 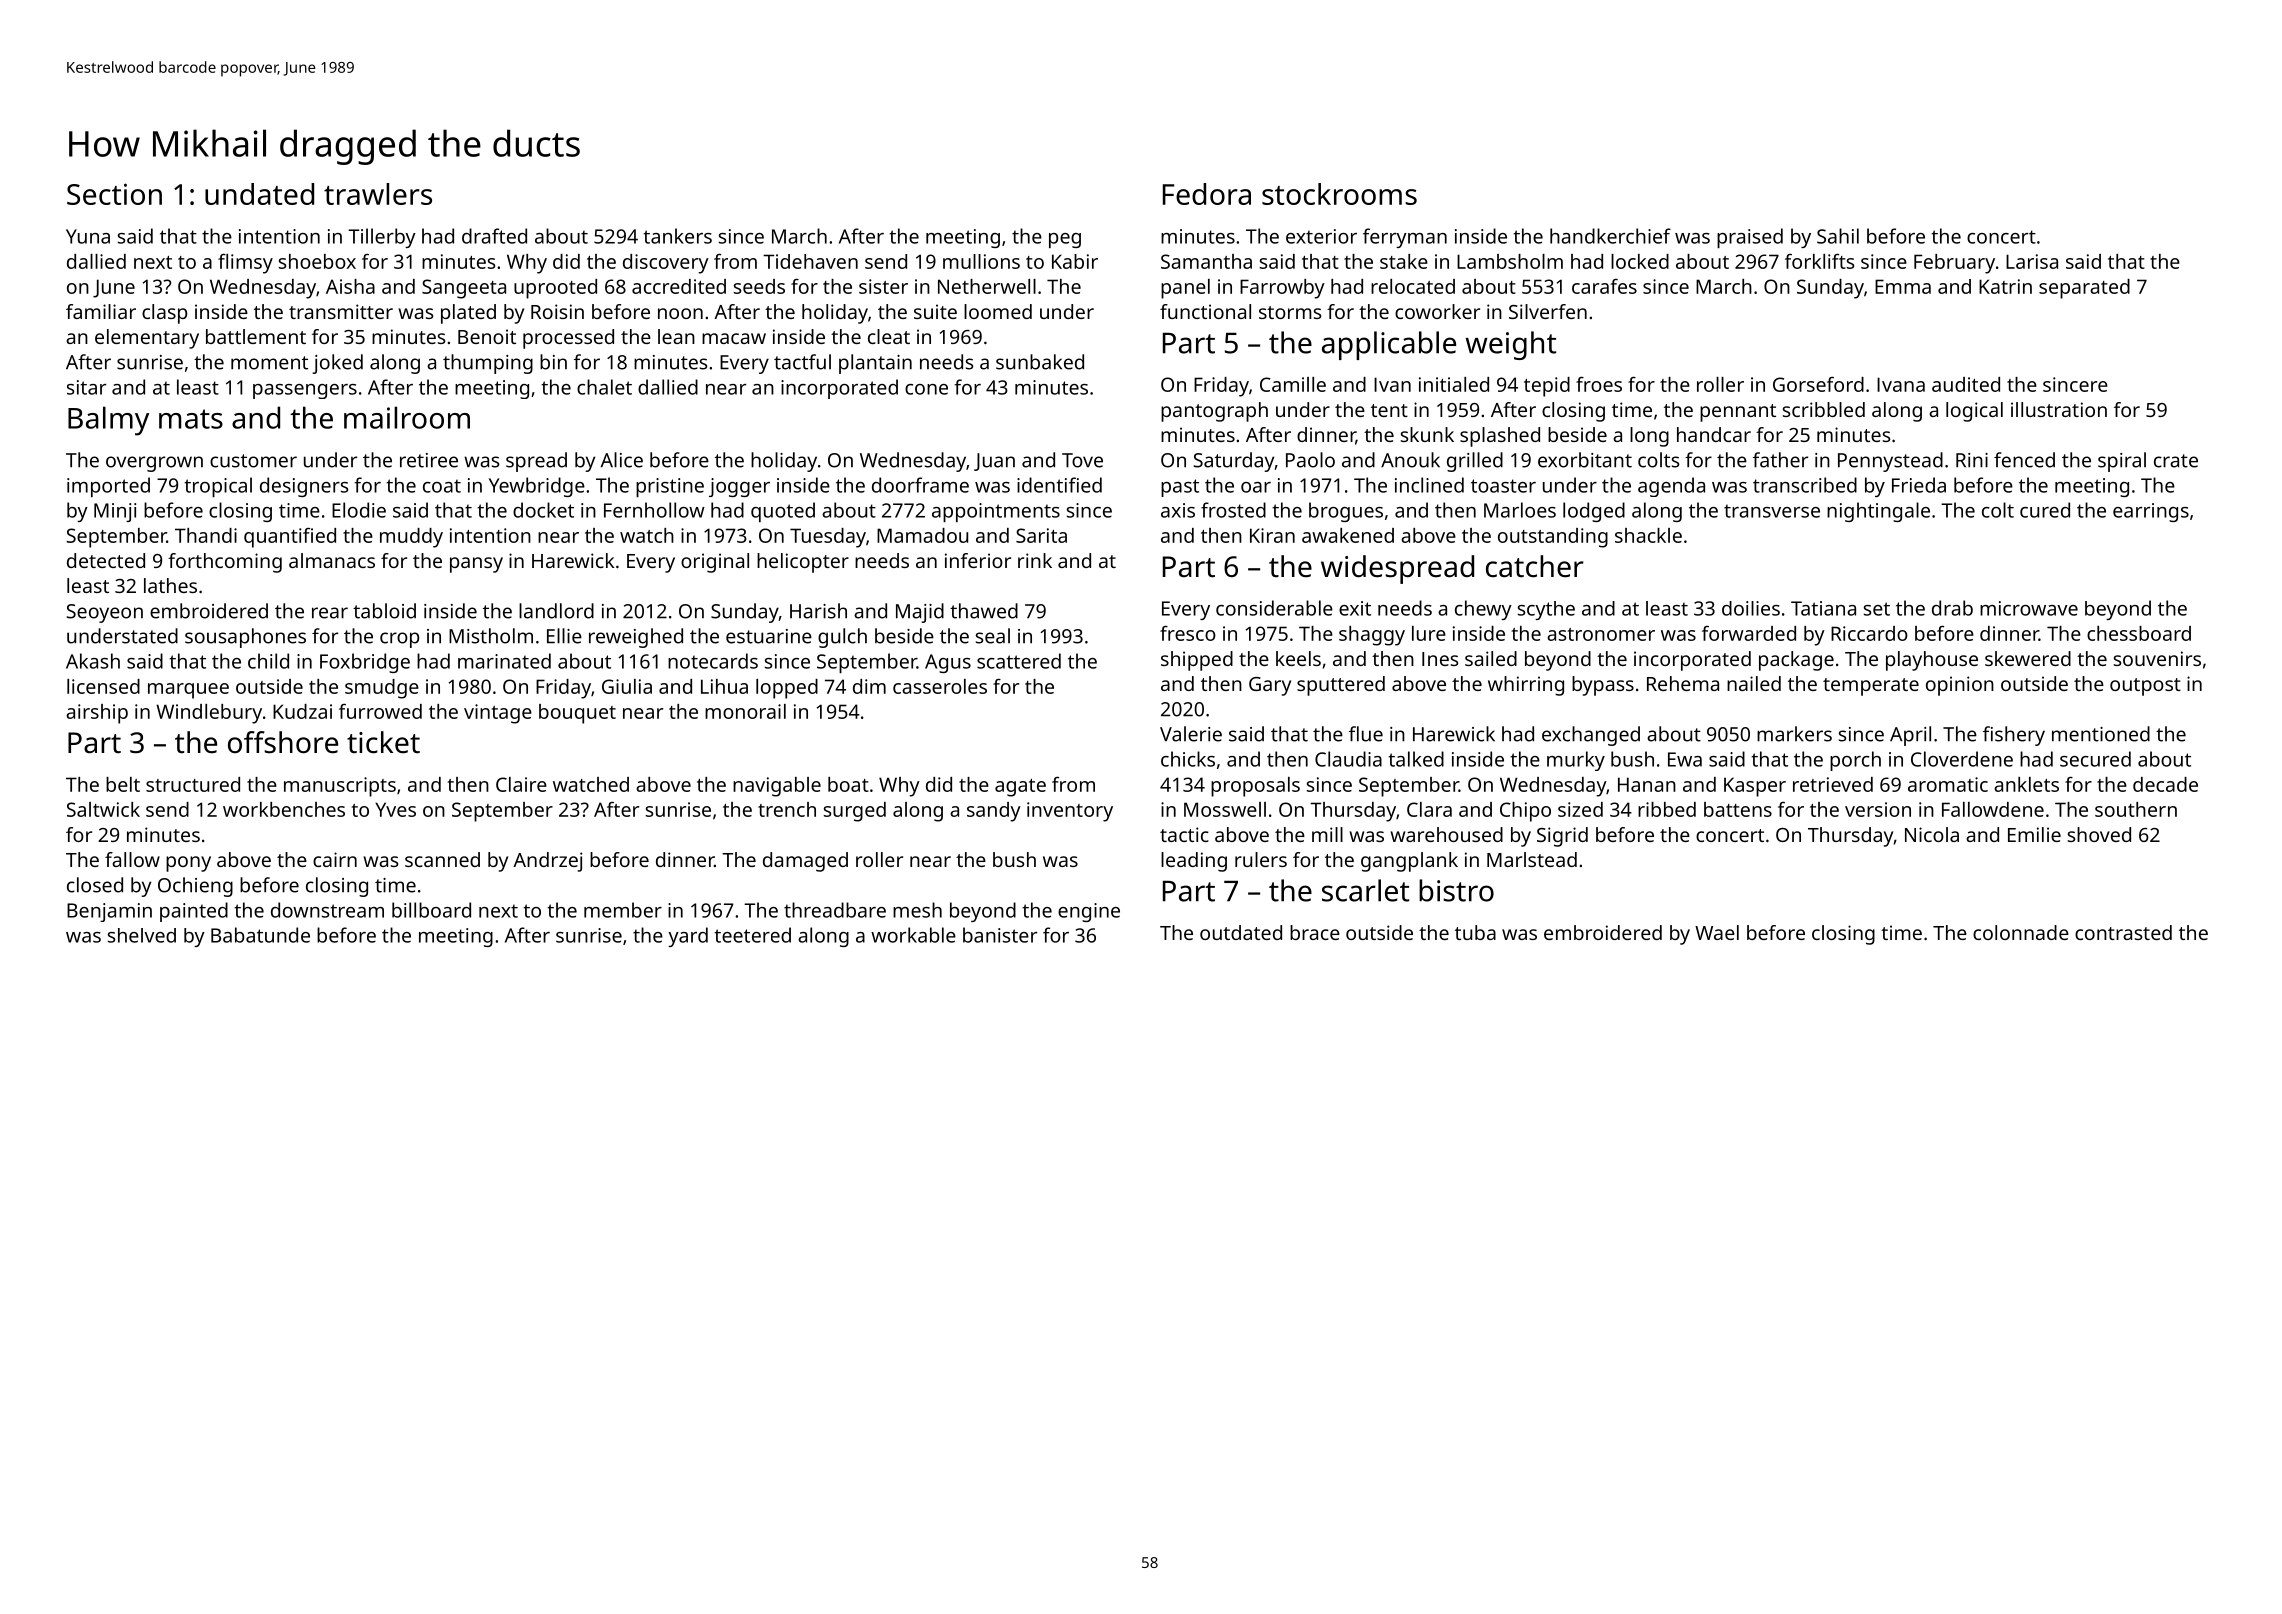 What do you see at coordinates (1824, 409) in the image?
I see `scribbled` at bounding box center [1824, 409].
